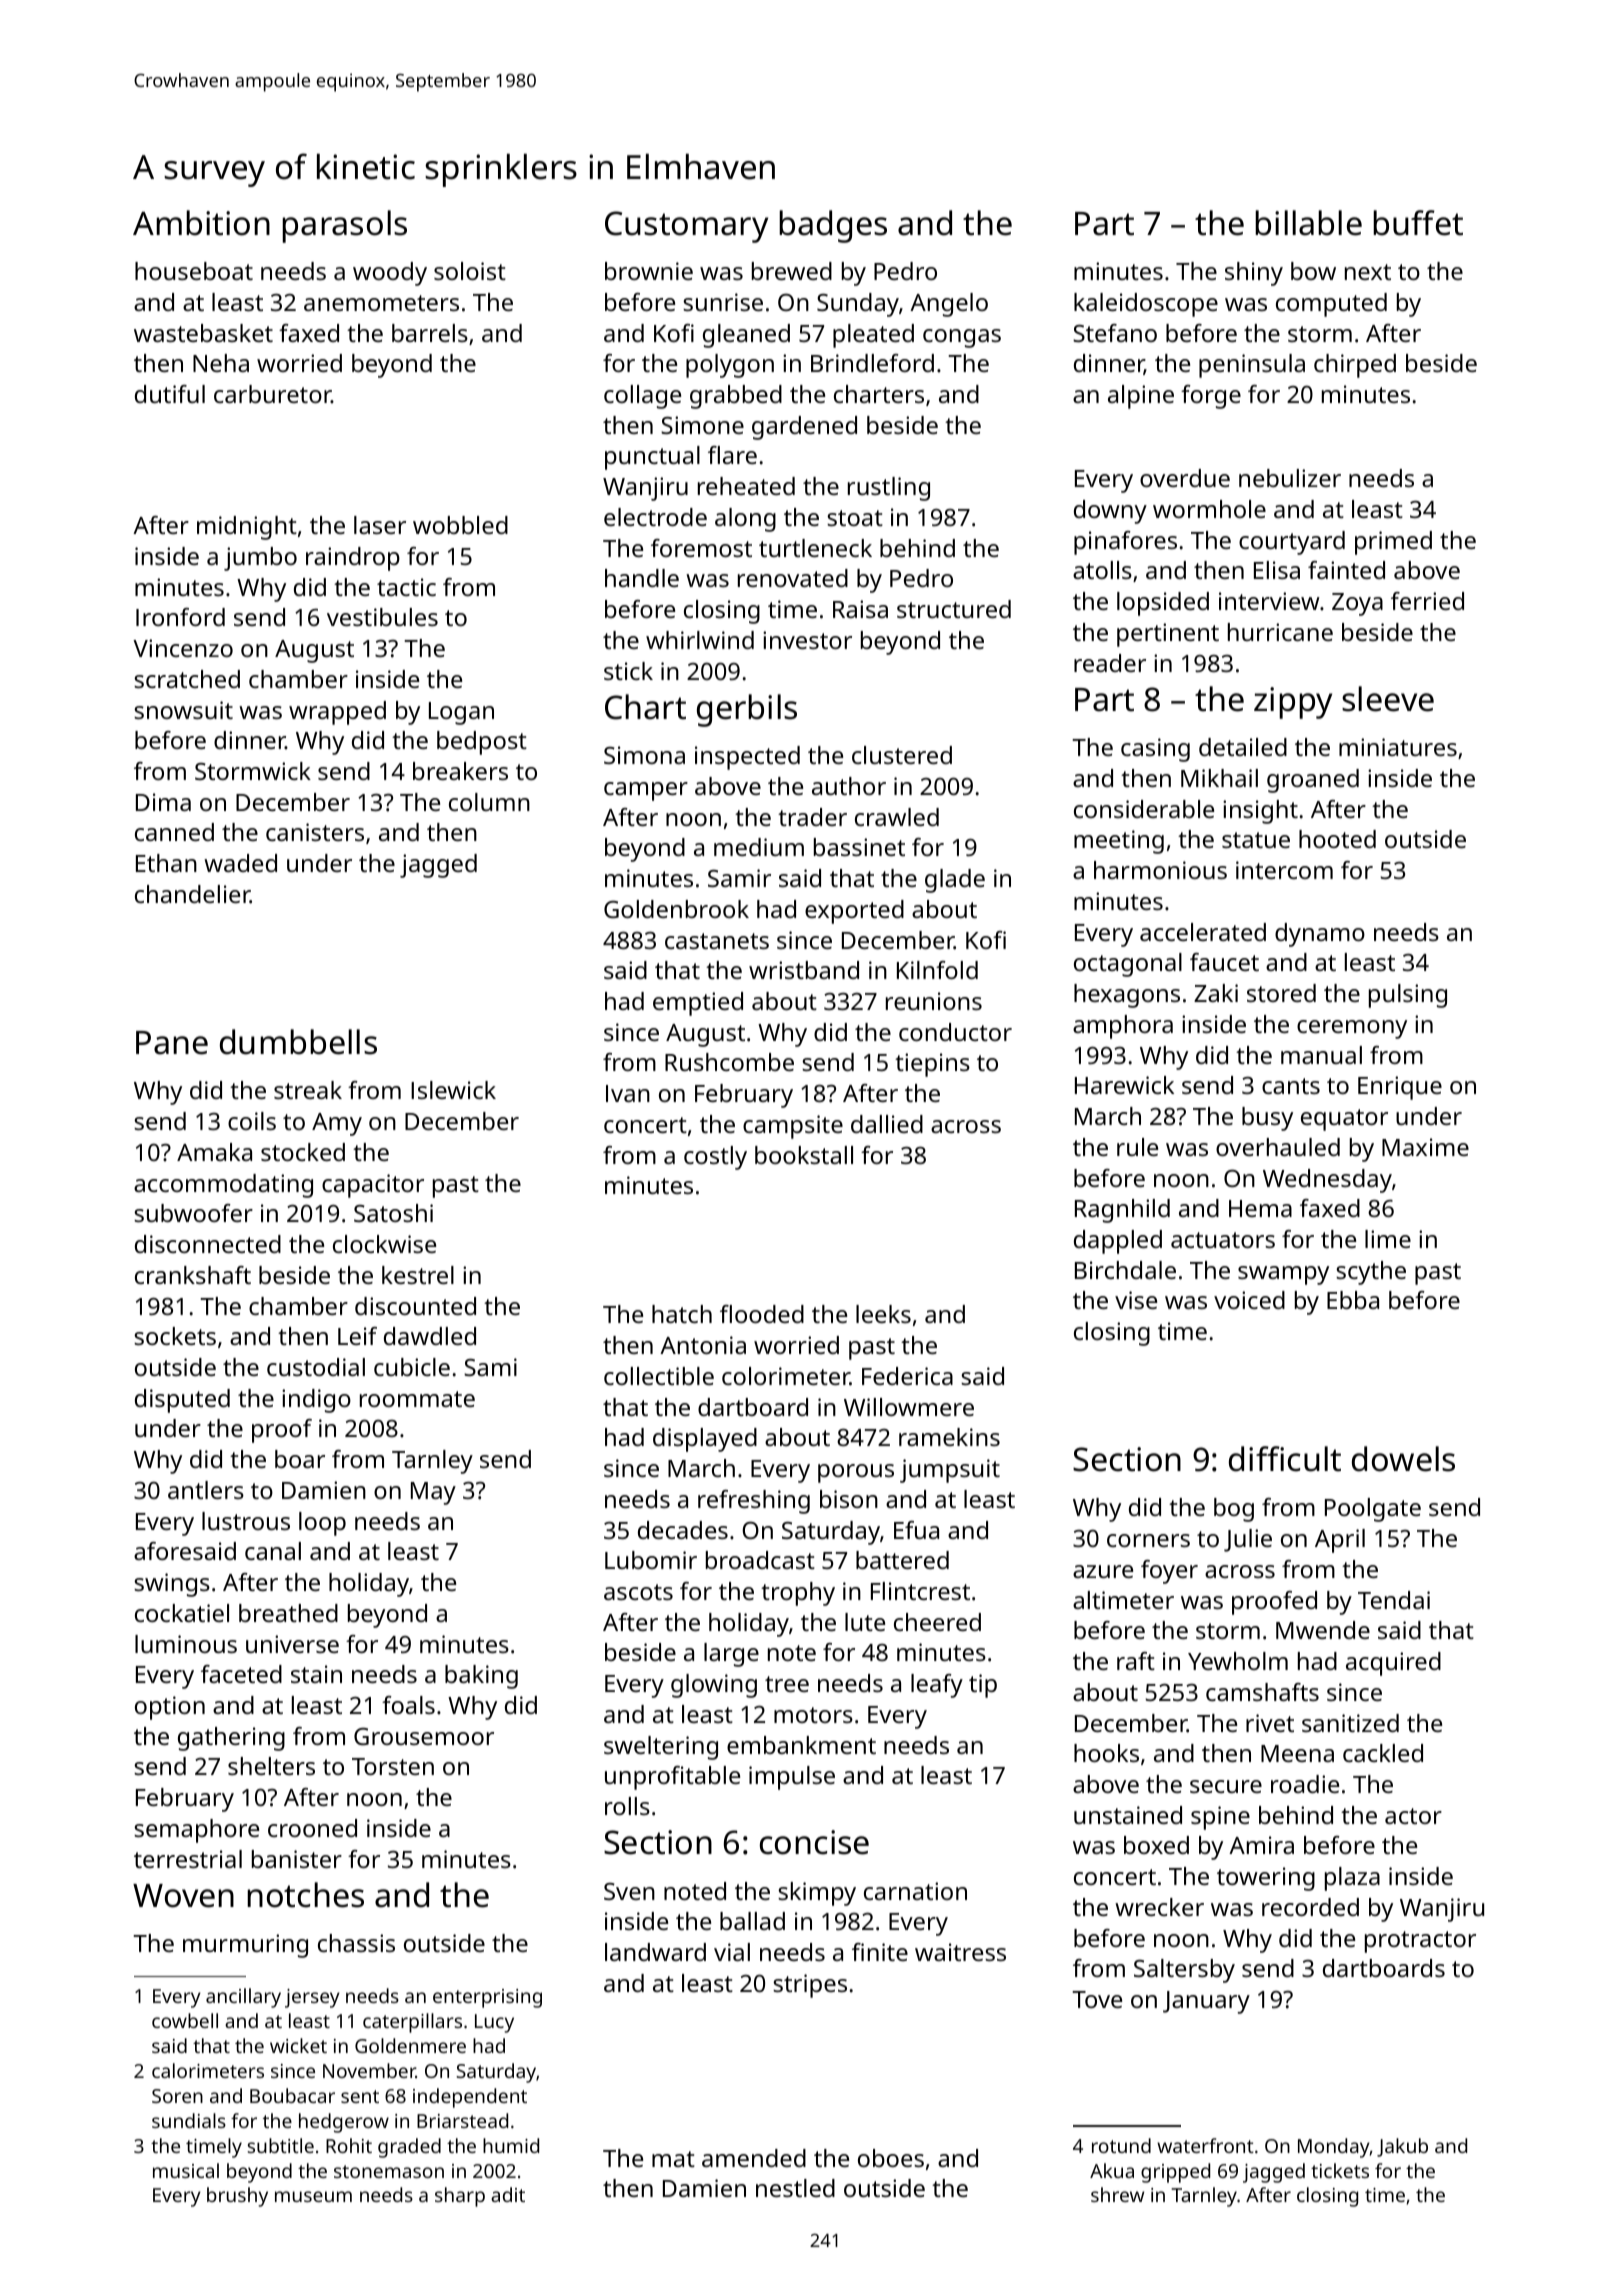  I want to click on nestled, so click(795, 2188).
